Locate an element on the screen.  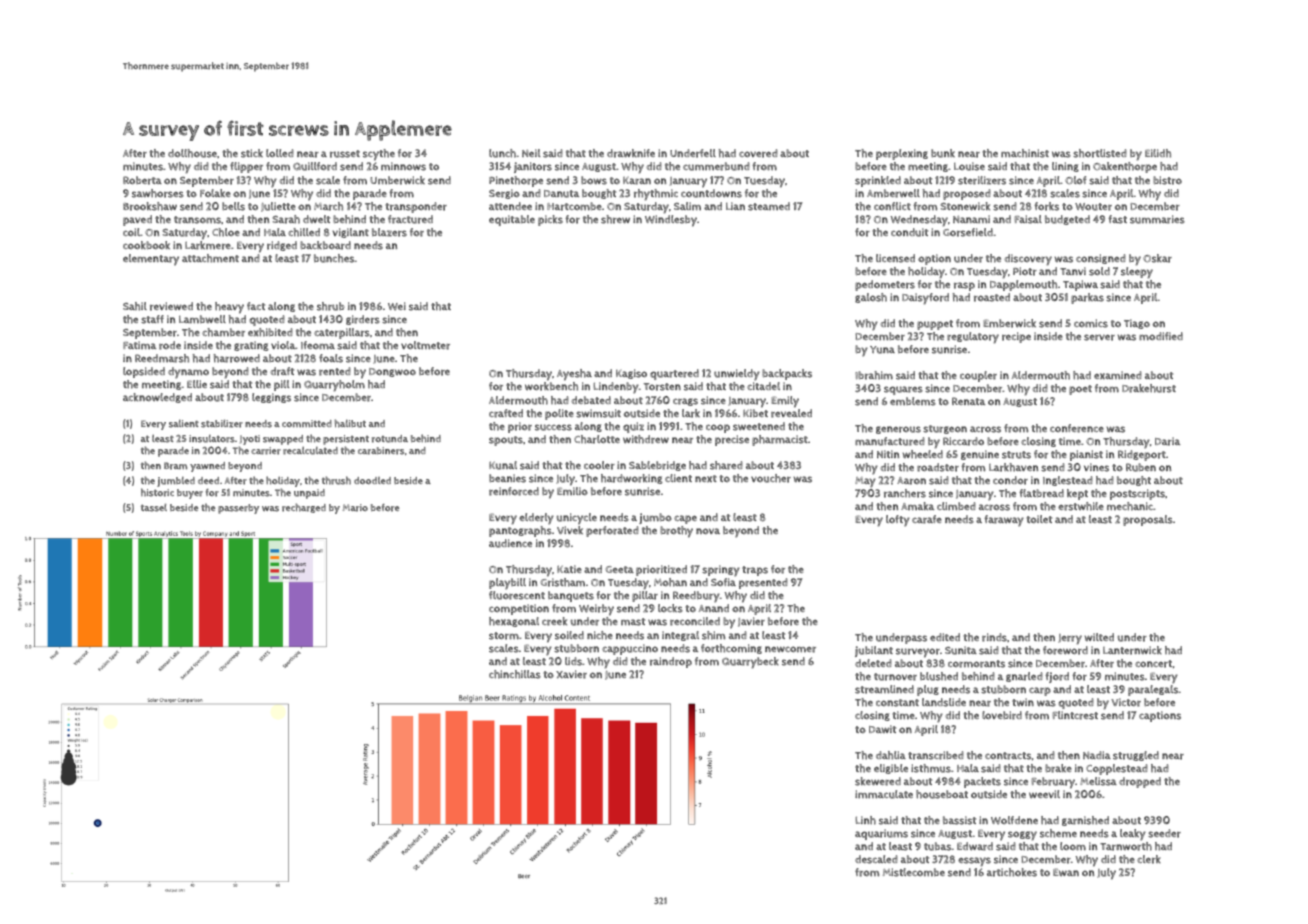
Mistlecombe is located at coordinates (914, 872).
